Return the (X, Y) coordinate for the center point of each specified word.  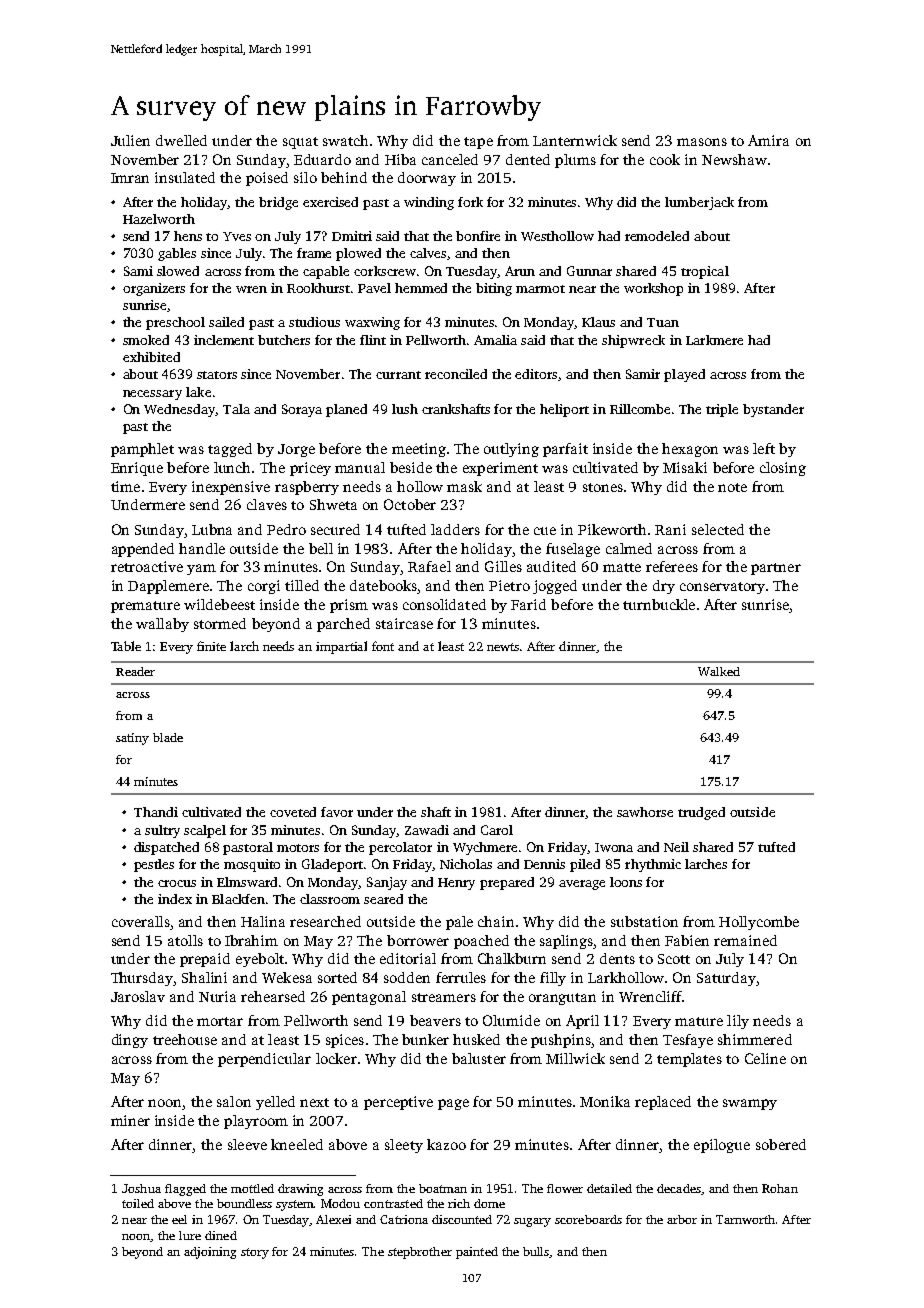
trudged (701, 813)
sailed (226, 322)
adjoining (210, 1253)
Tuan (663, 322)
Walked (719, 671)
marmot (540, 289)
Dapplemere (168, 587)
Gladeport (332, 865)
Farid (528, 604)
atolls (185, 940)
